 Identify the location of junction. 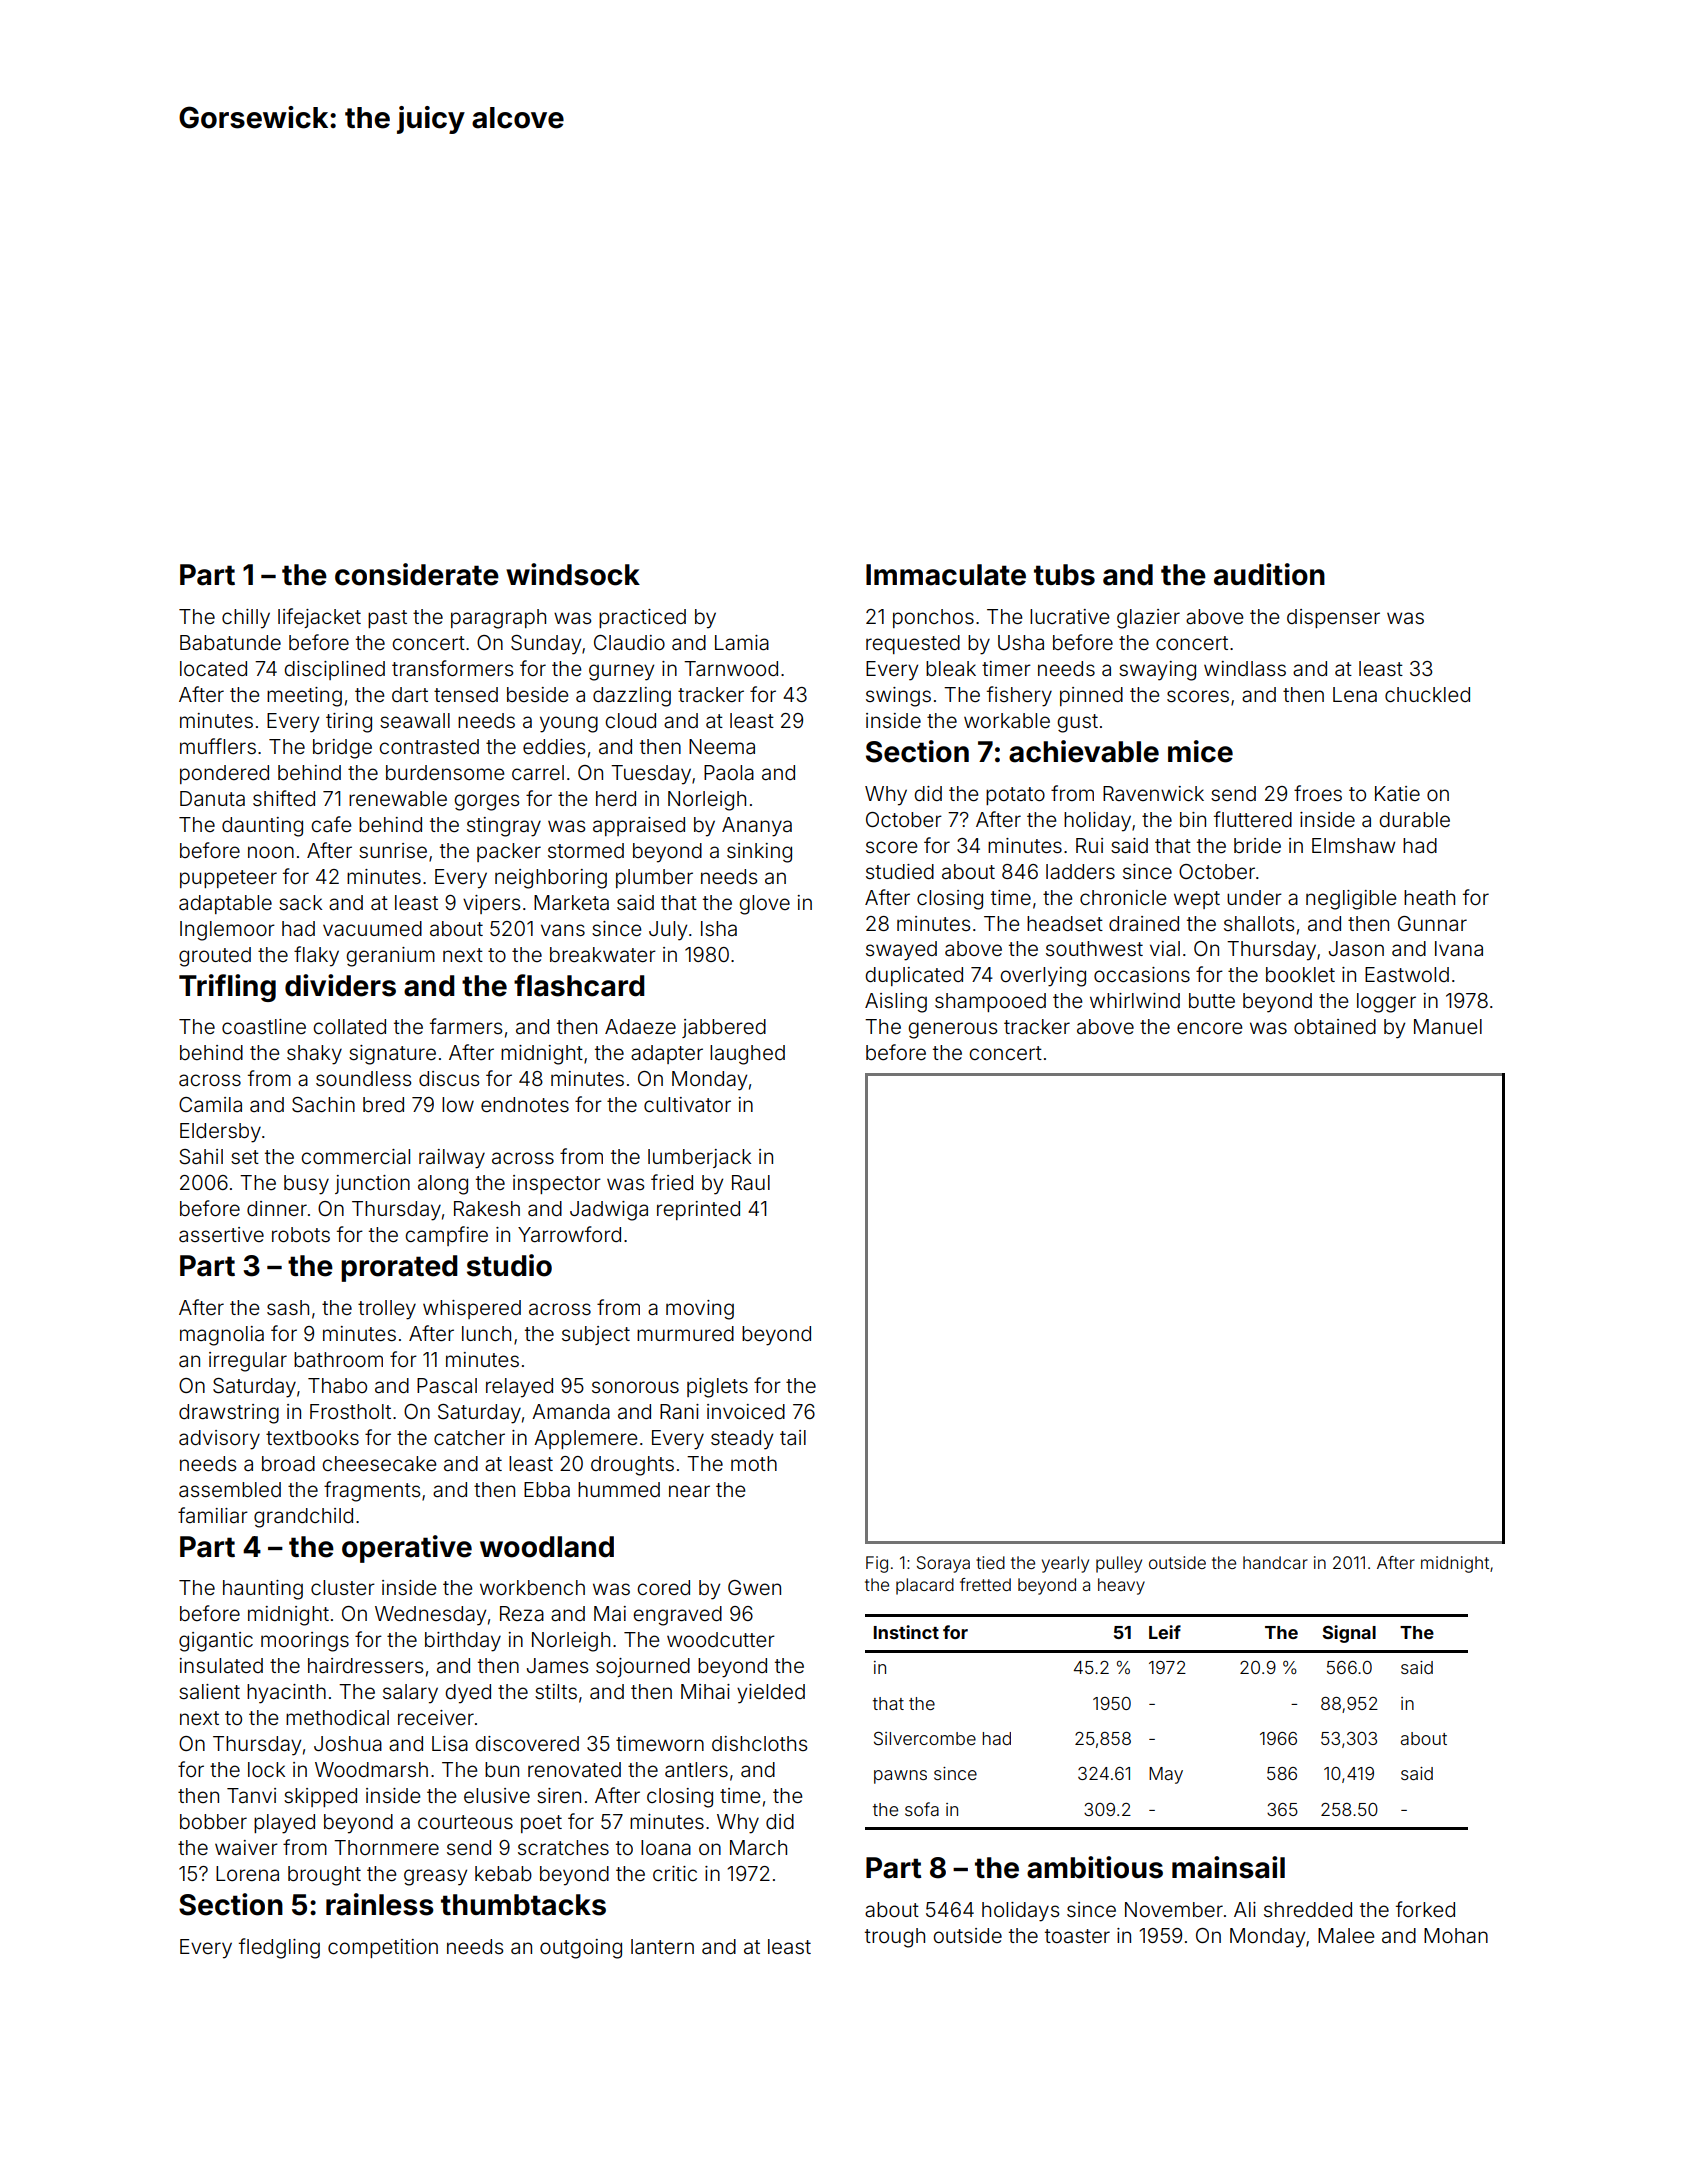
(372, 1184).
